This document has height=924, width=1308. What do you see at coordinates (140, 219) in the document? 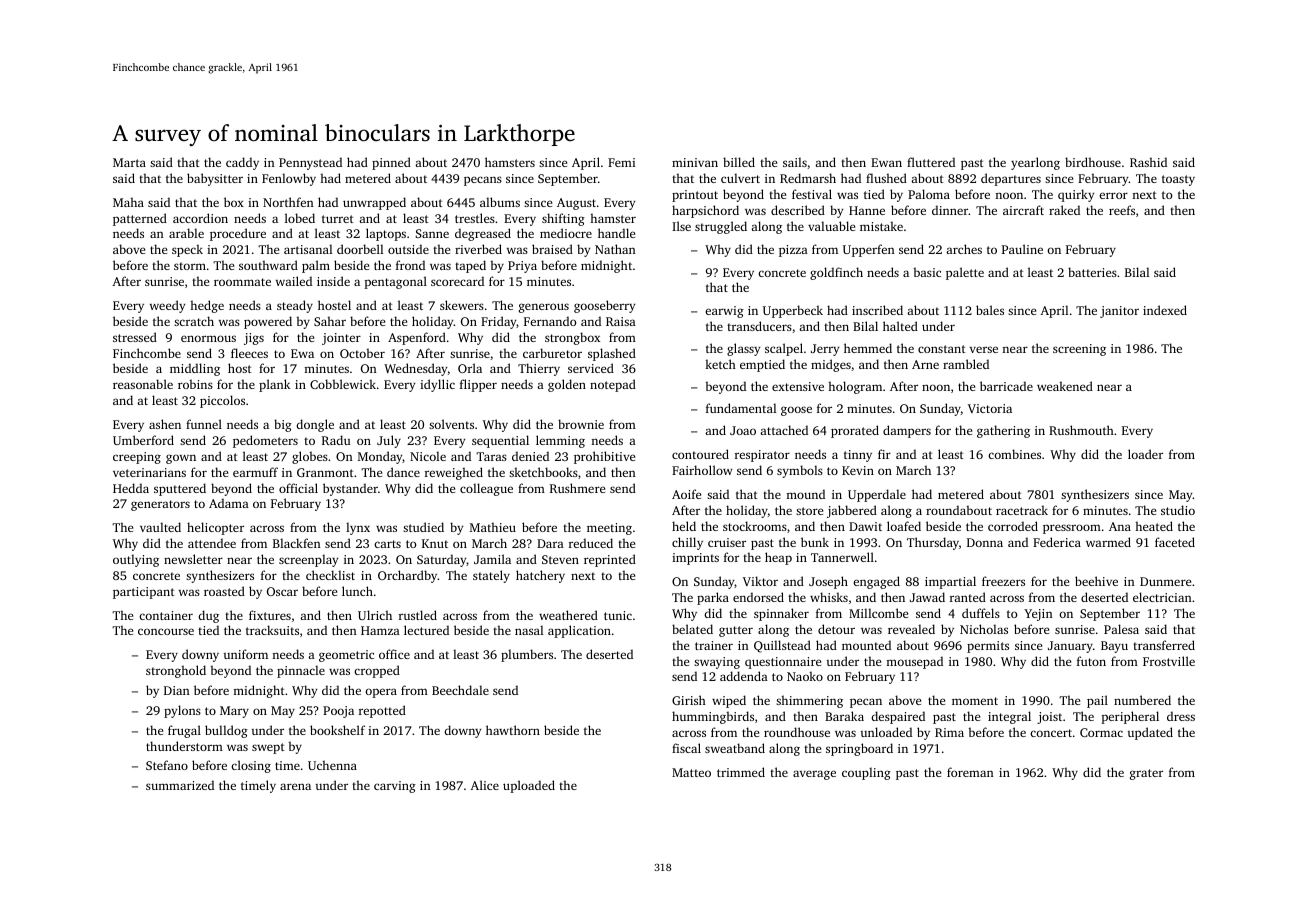
I see `patterned` at bounding box center [140, 219].
